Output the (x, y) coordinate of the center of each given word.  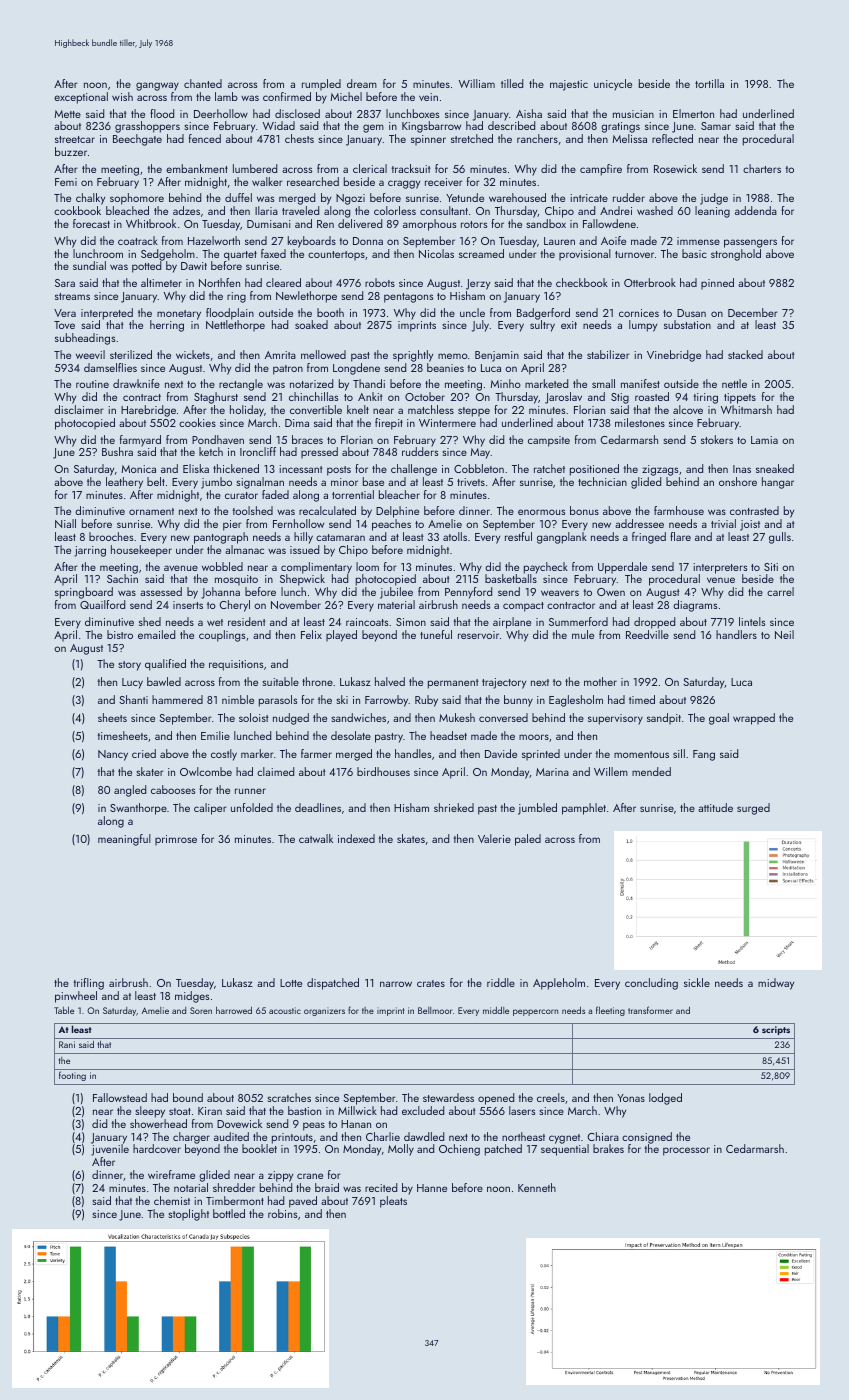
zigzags (660, 470)
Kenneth (537, 1187)
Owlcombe (206, 771)
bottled (229, 1213)
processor (686, 1151)
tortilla (709, 83)
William (477, 83)
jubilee (396, 593)
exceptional (81, 98)
